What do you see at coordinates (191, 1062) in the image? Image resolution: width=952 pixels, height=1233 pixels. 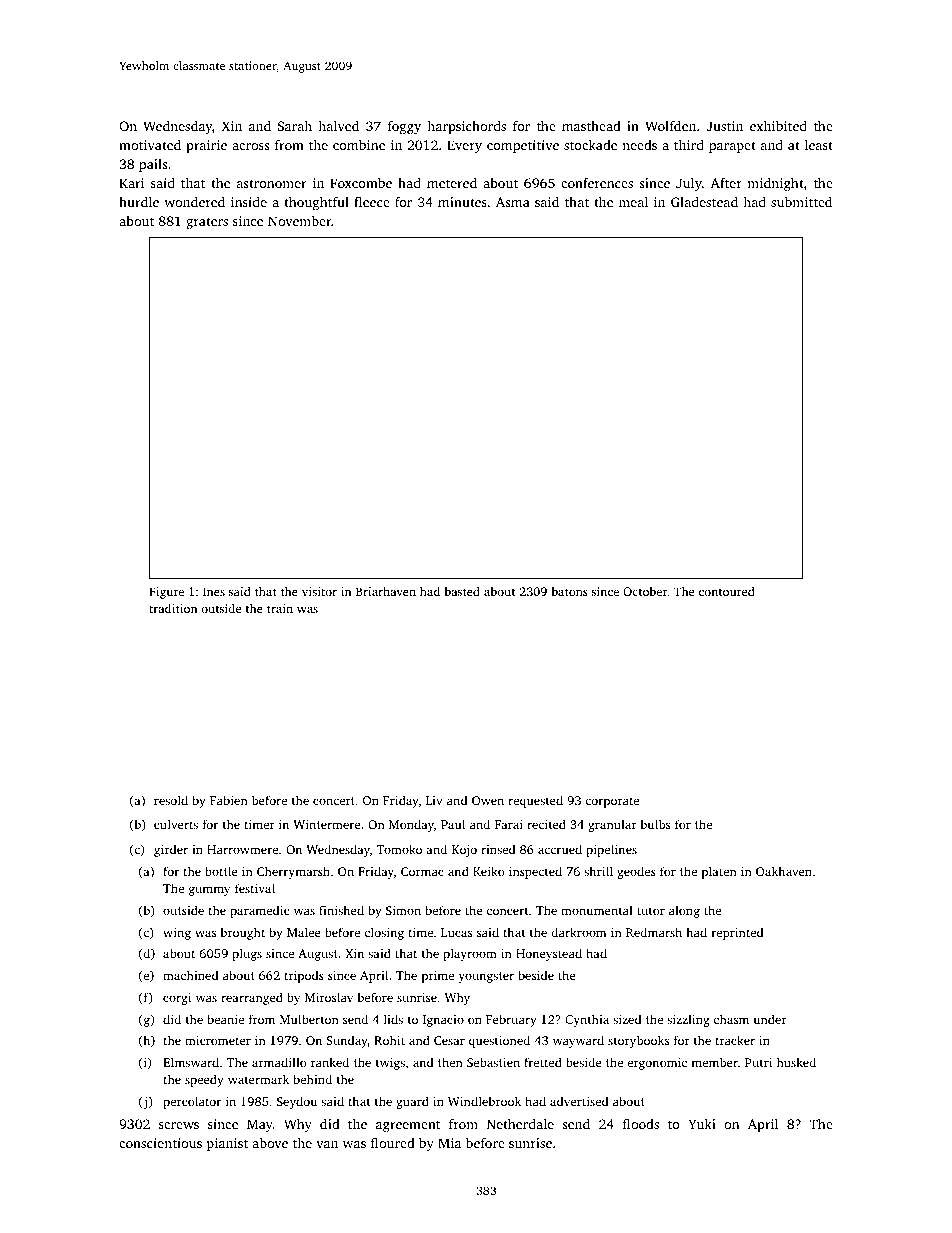 I see `Elmsward` at bounding box center [191, 1062].
